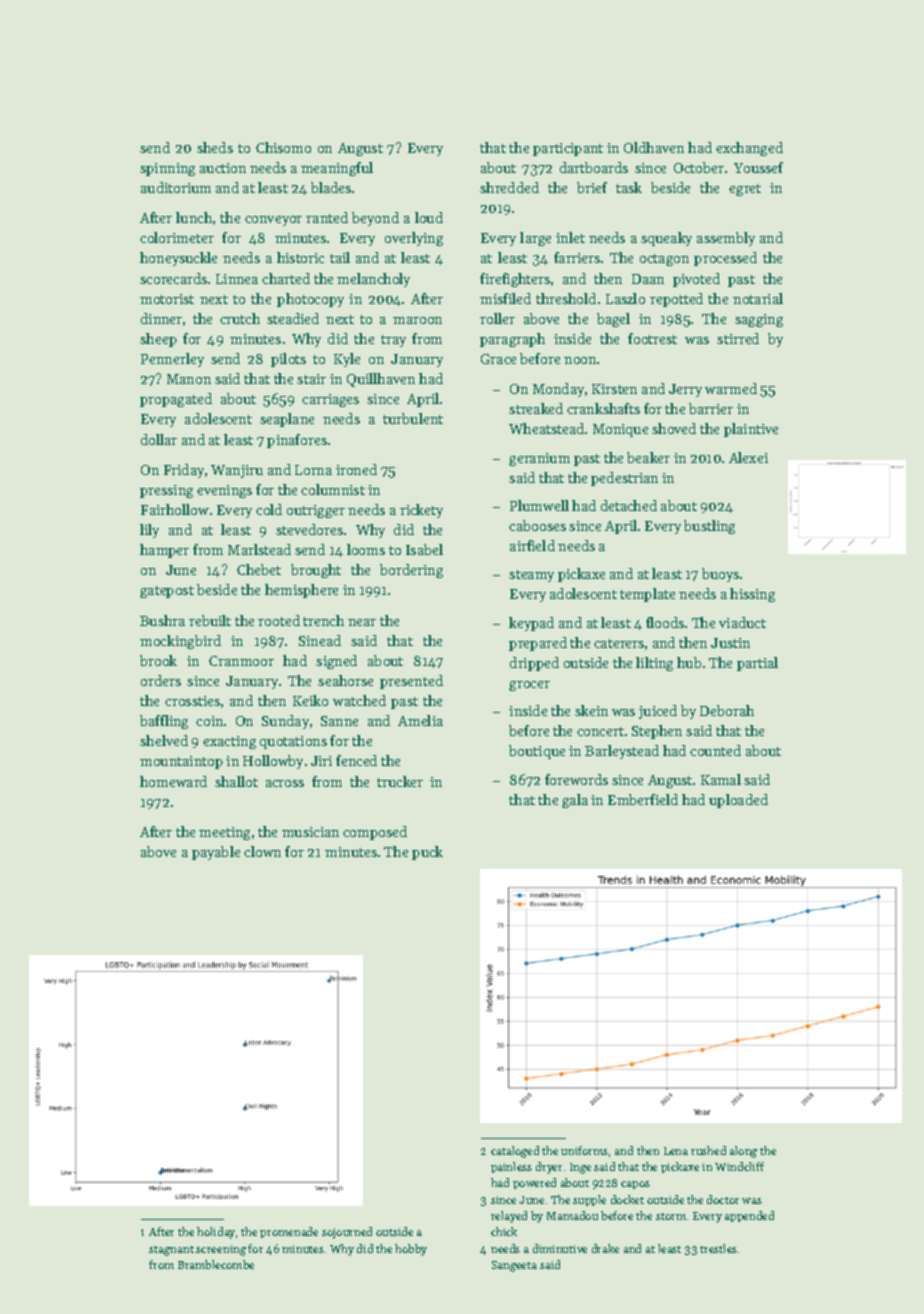 This screenshot has width=924, height=1314. What do you see at coordinates (514, 1266) in the screenshot?
I see `Sangeeta` at bounding box center [514, 1266].
